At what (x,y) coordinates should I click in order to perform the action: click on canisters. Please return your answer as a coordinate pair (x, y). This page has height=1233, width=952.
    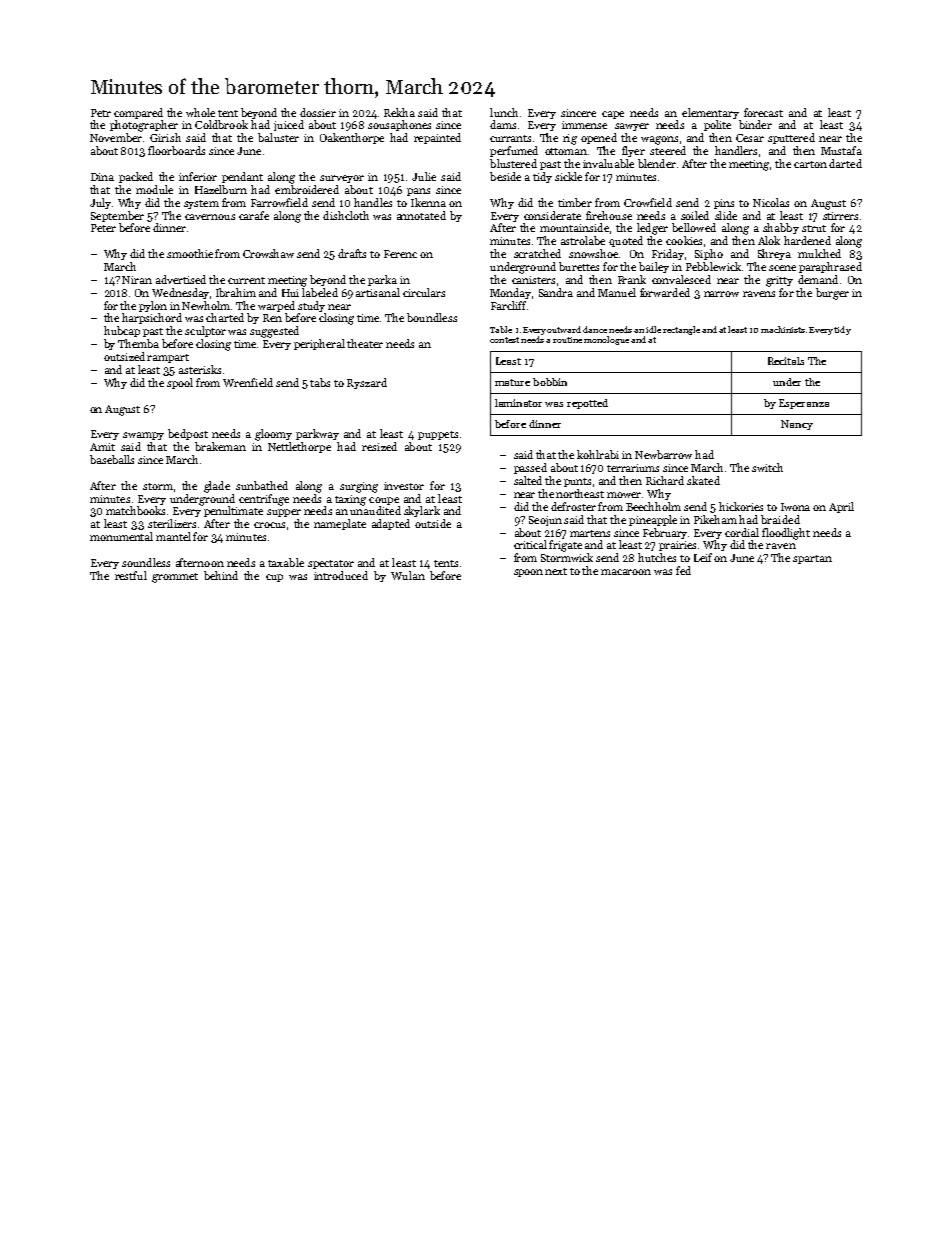
    Looking at the image, I should click on (533, 280).
